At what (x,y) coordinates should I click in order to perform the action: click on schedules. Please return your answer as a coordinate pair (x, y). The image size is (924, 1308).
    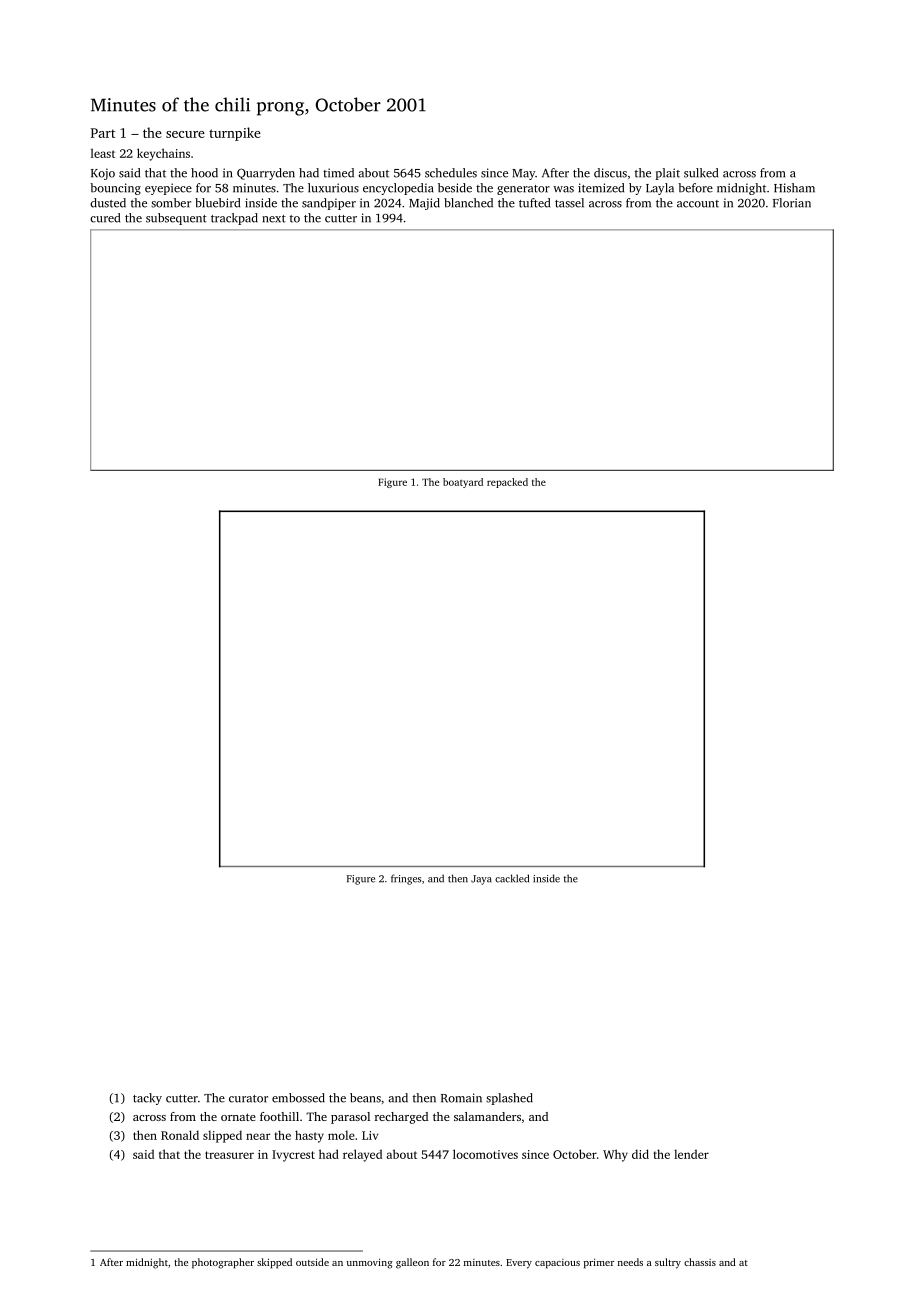
    Looking at the image, I should click on (451, 173).
